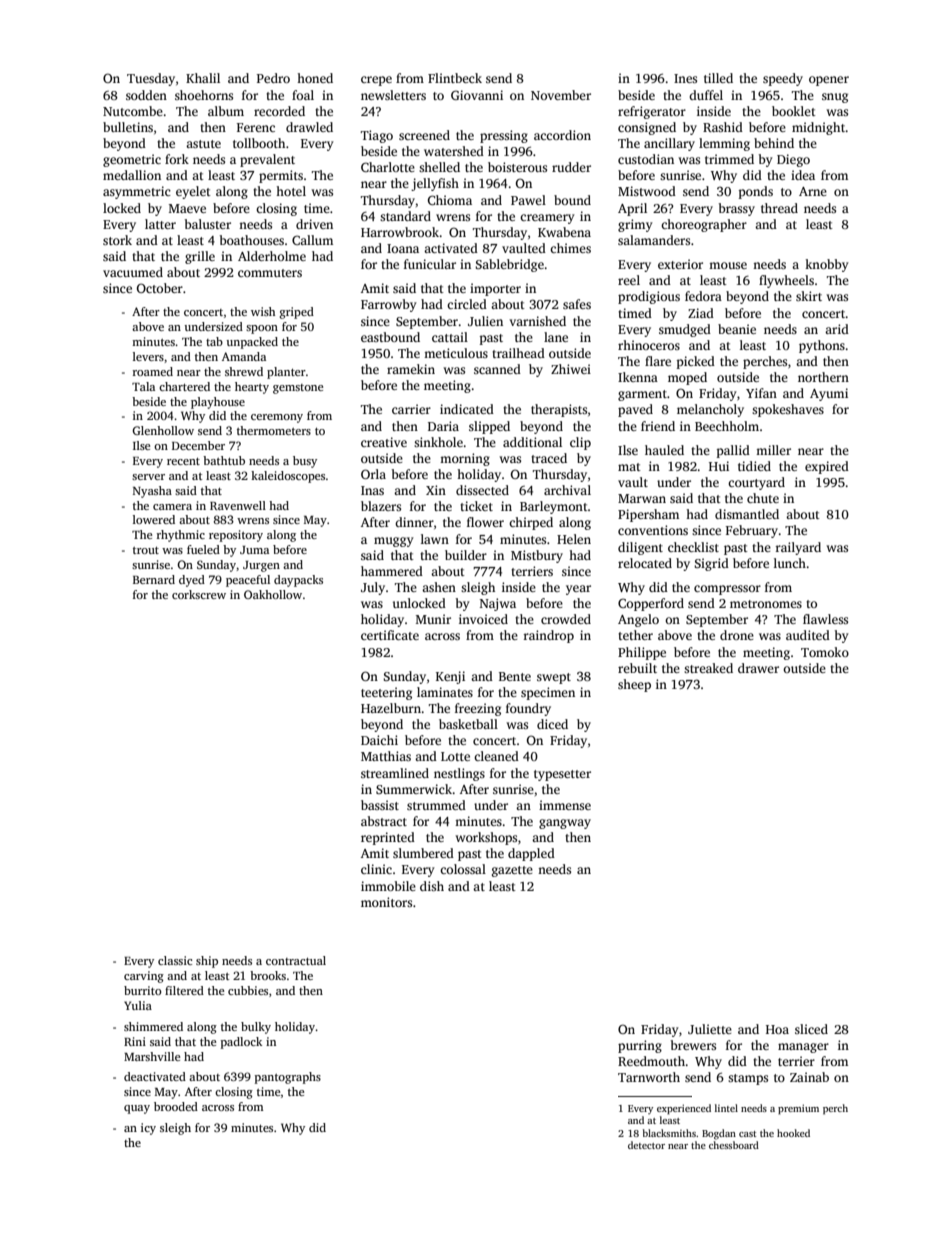 This screenshot has width=952, height=1233. I want to click on reprinted, so click(388, 838).
